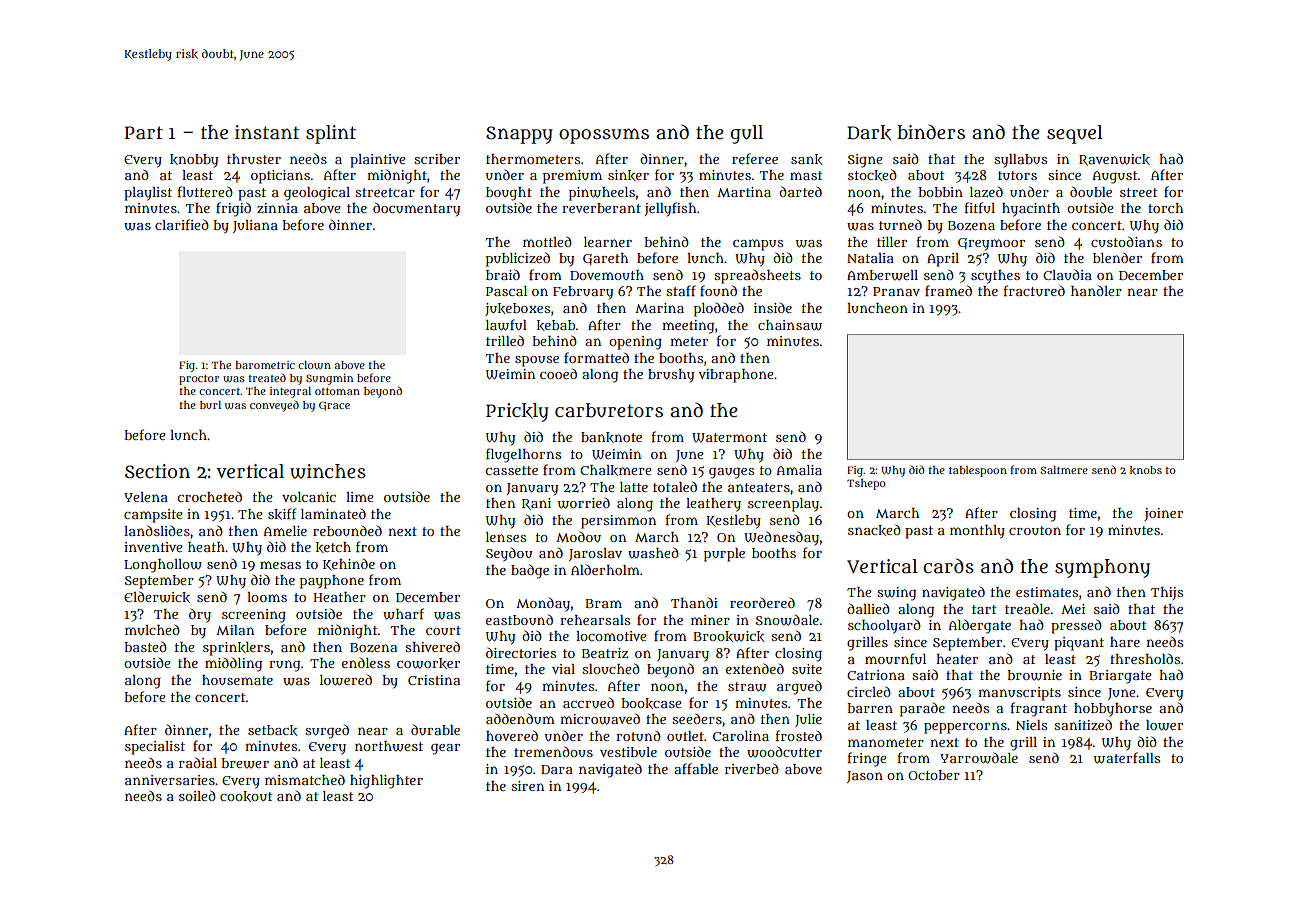 This document has height=924, width=1308. What do you see at coordinates (758, 245) in the document?
I see `campus` at bounding box center [758, 245].
